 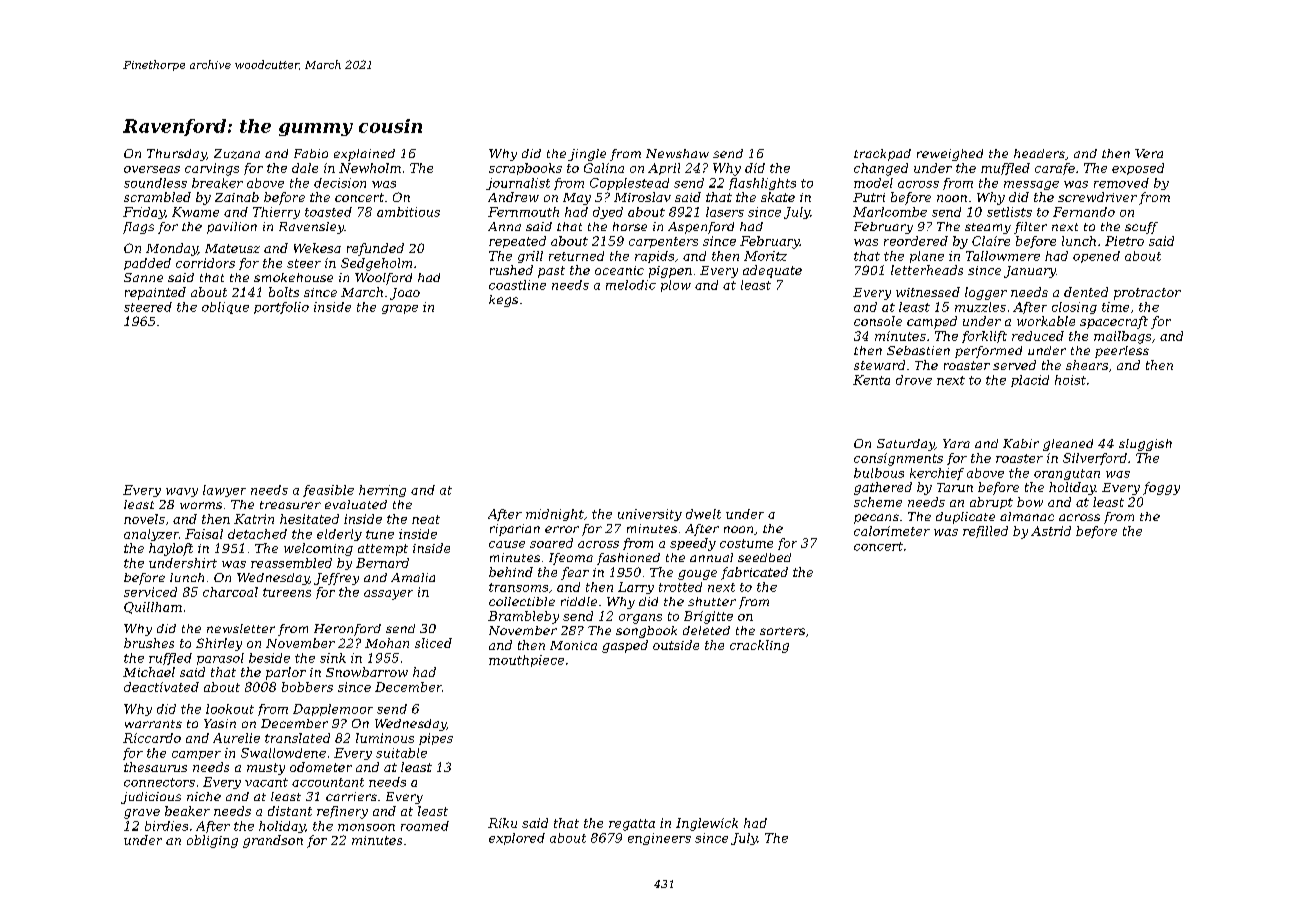 What do you see at coordinates (1145, 445) in the image?
I see `sluggish` at bounding box center [1145, 445].
